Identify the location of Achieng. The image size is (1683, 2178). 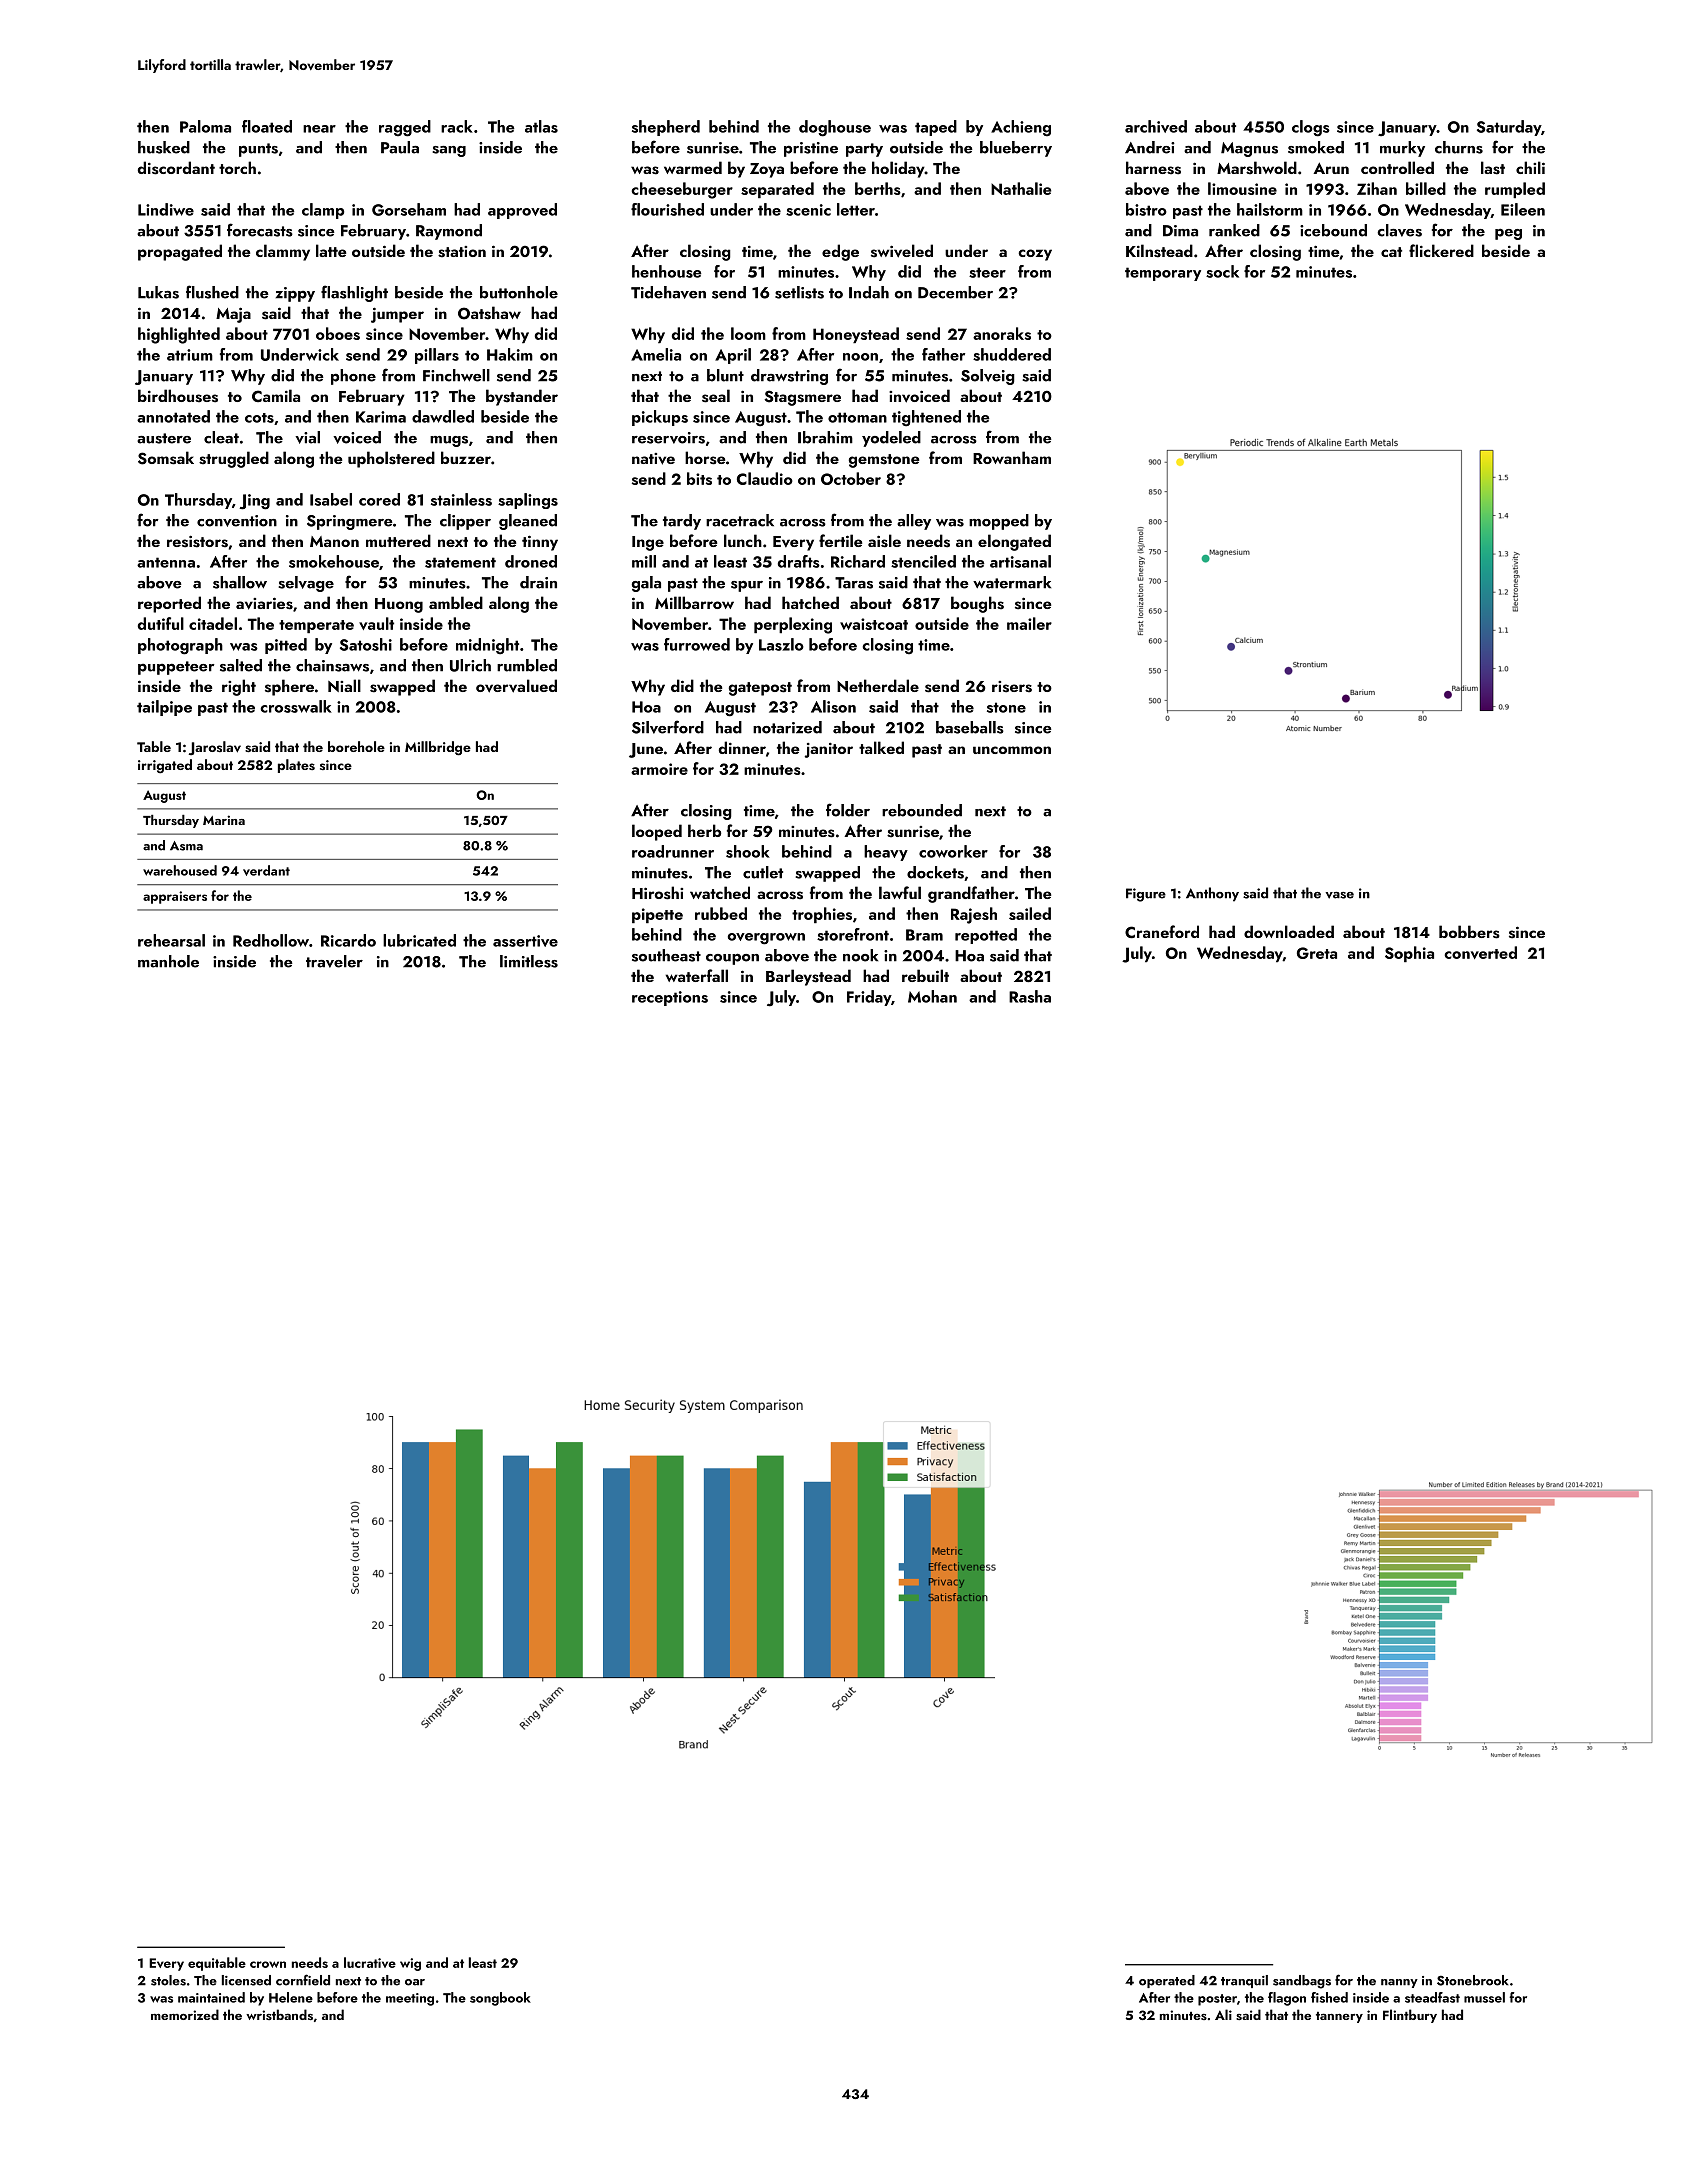
(1021, 128).
